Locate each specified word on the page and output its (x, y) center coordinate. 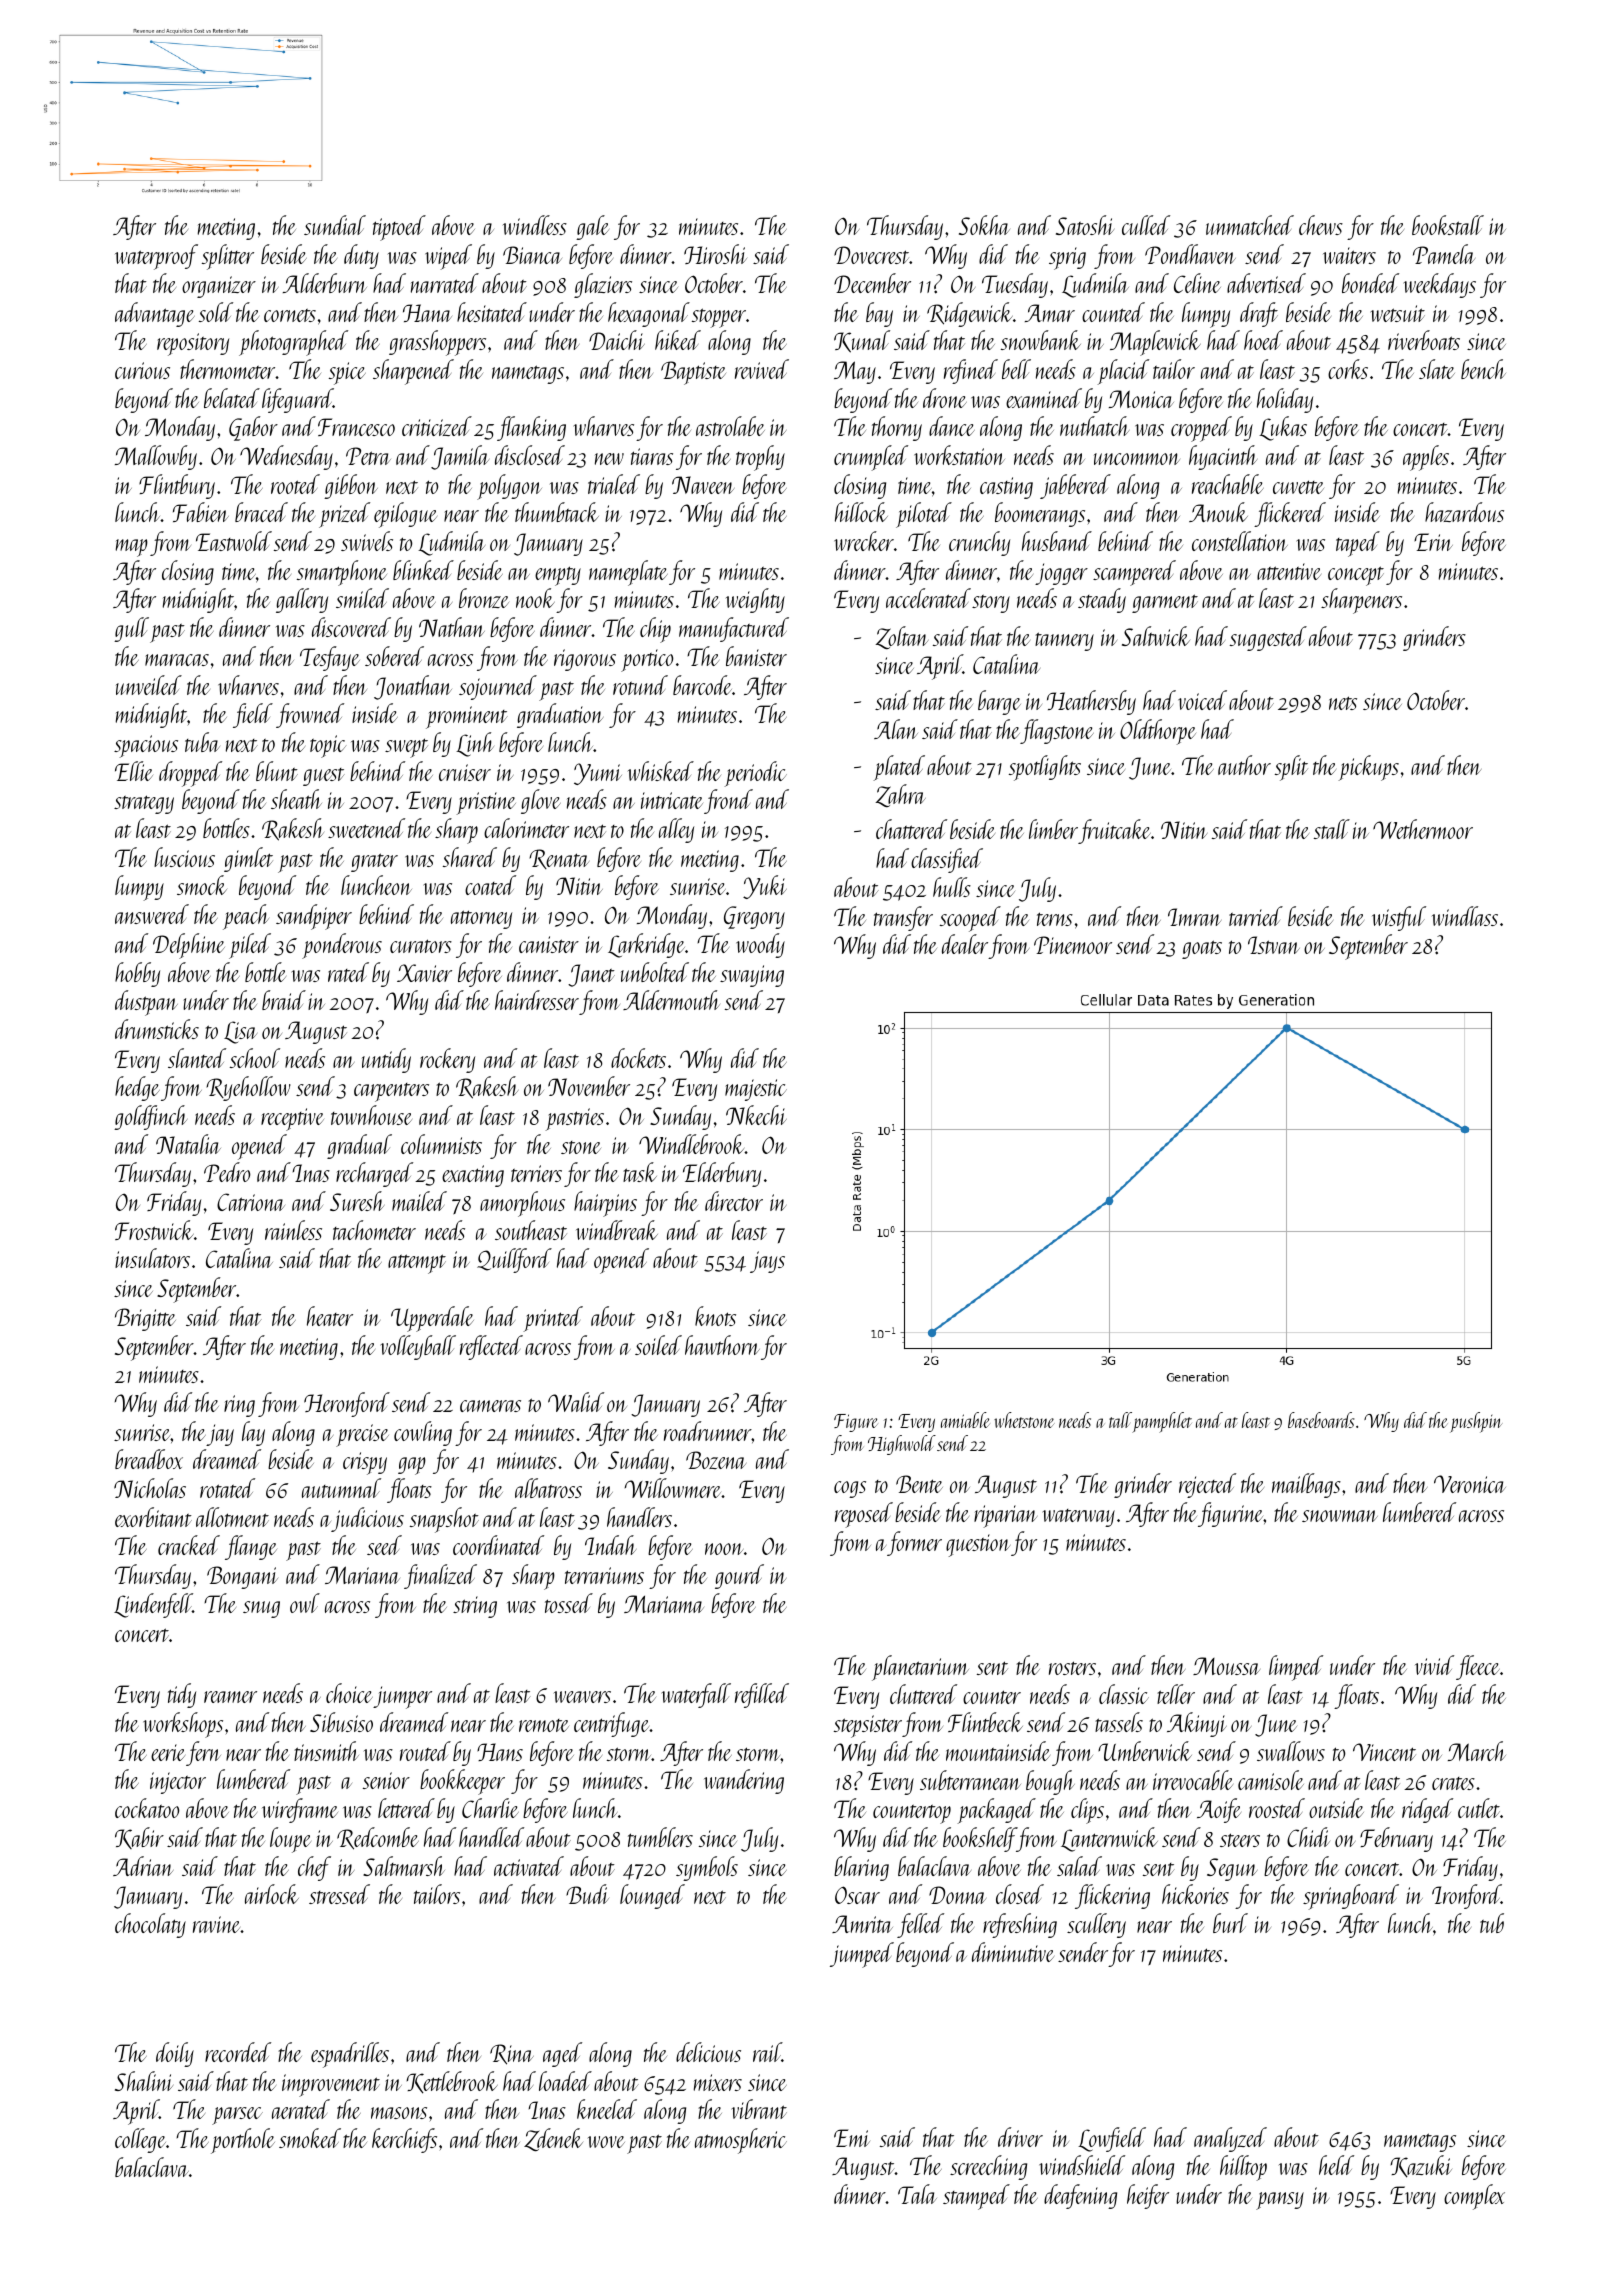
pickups (1368, 768)
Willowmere (673, 1488)
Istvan (1274, 945)
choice (349, 1693)
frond (728, 801)
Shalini (144, 2081)
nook (535, 598)
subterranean (970, 1780)
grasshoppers (437, 343)
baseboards (1321, 1420)
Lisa (240, 1032)
